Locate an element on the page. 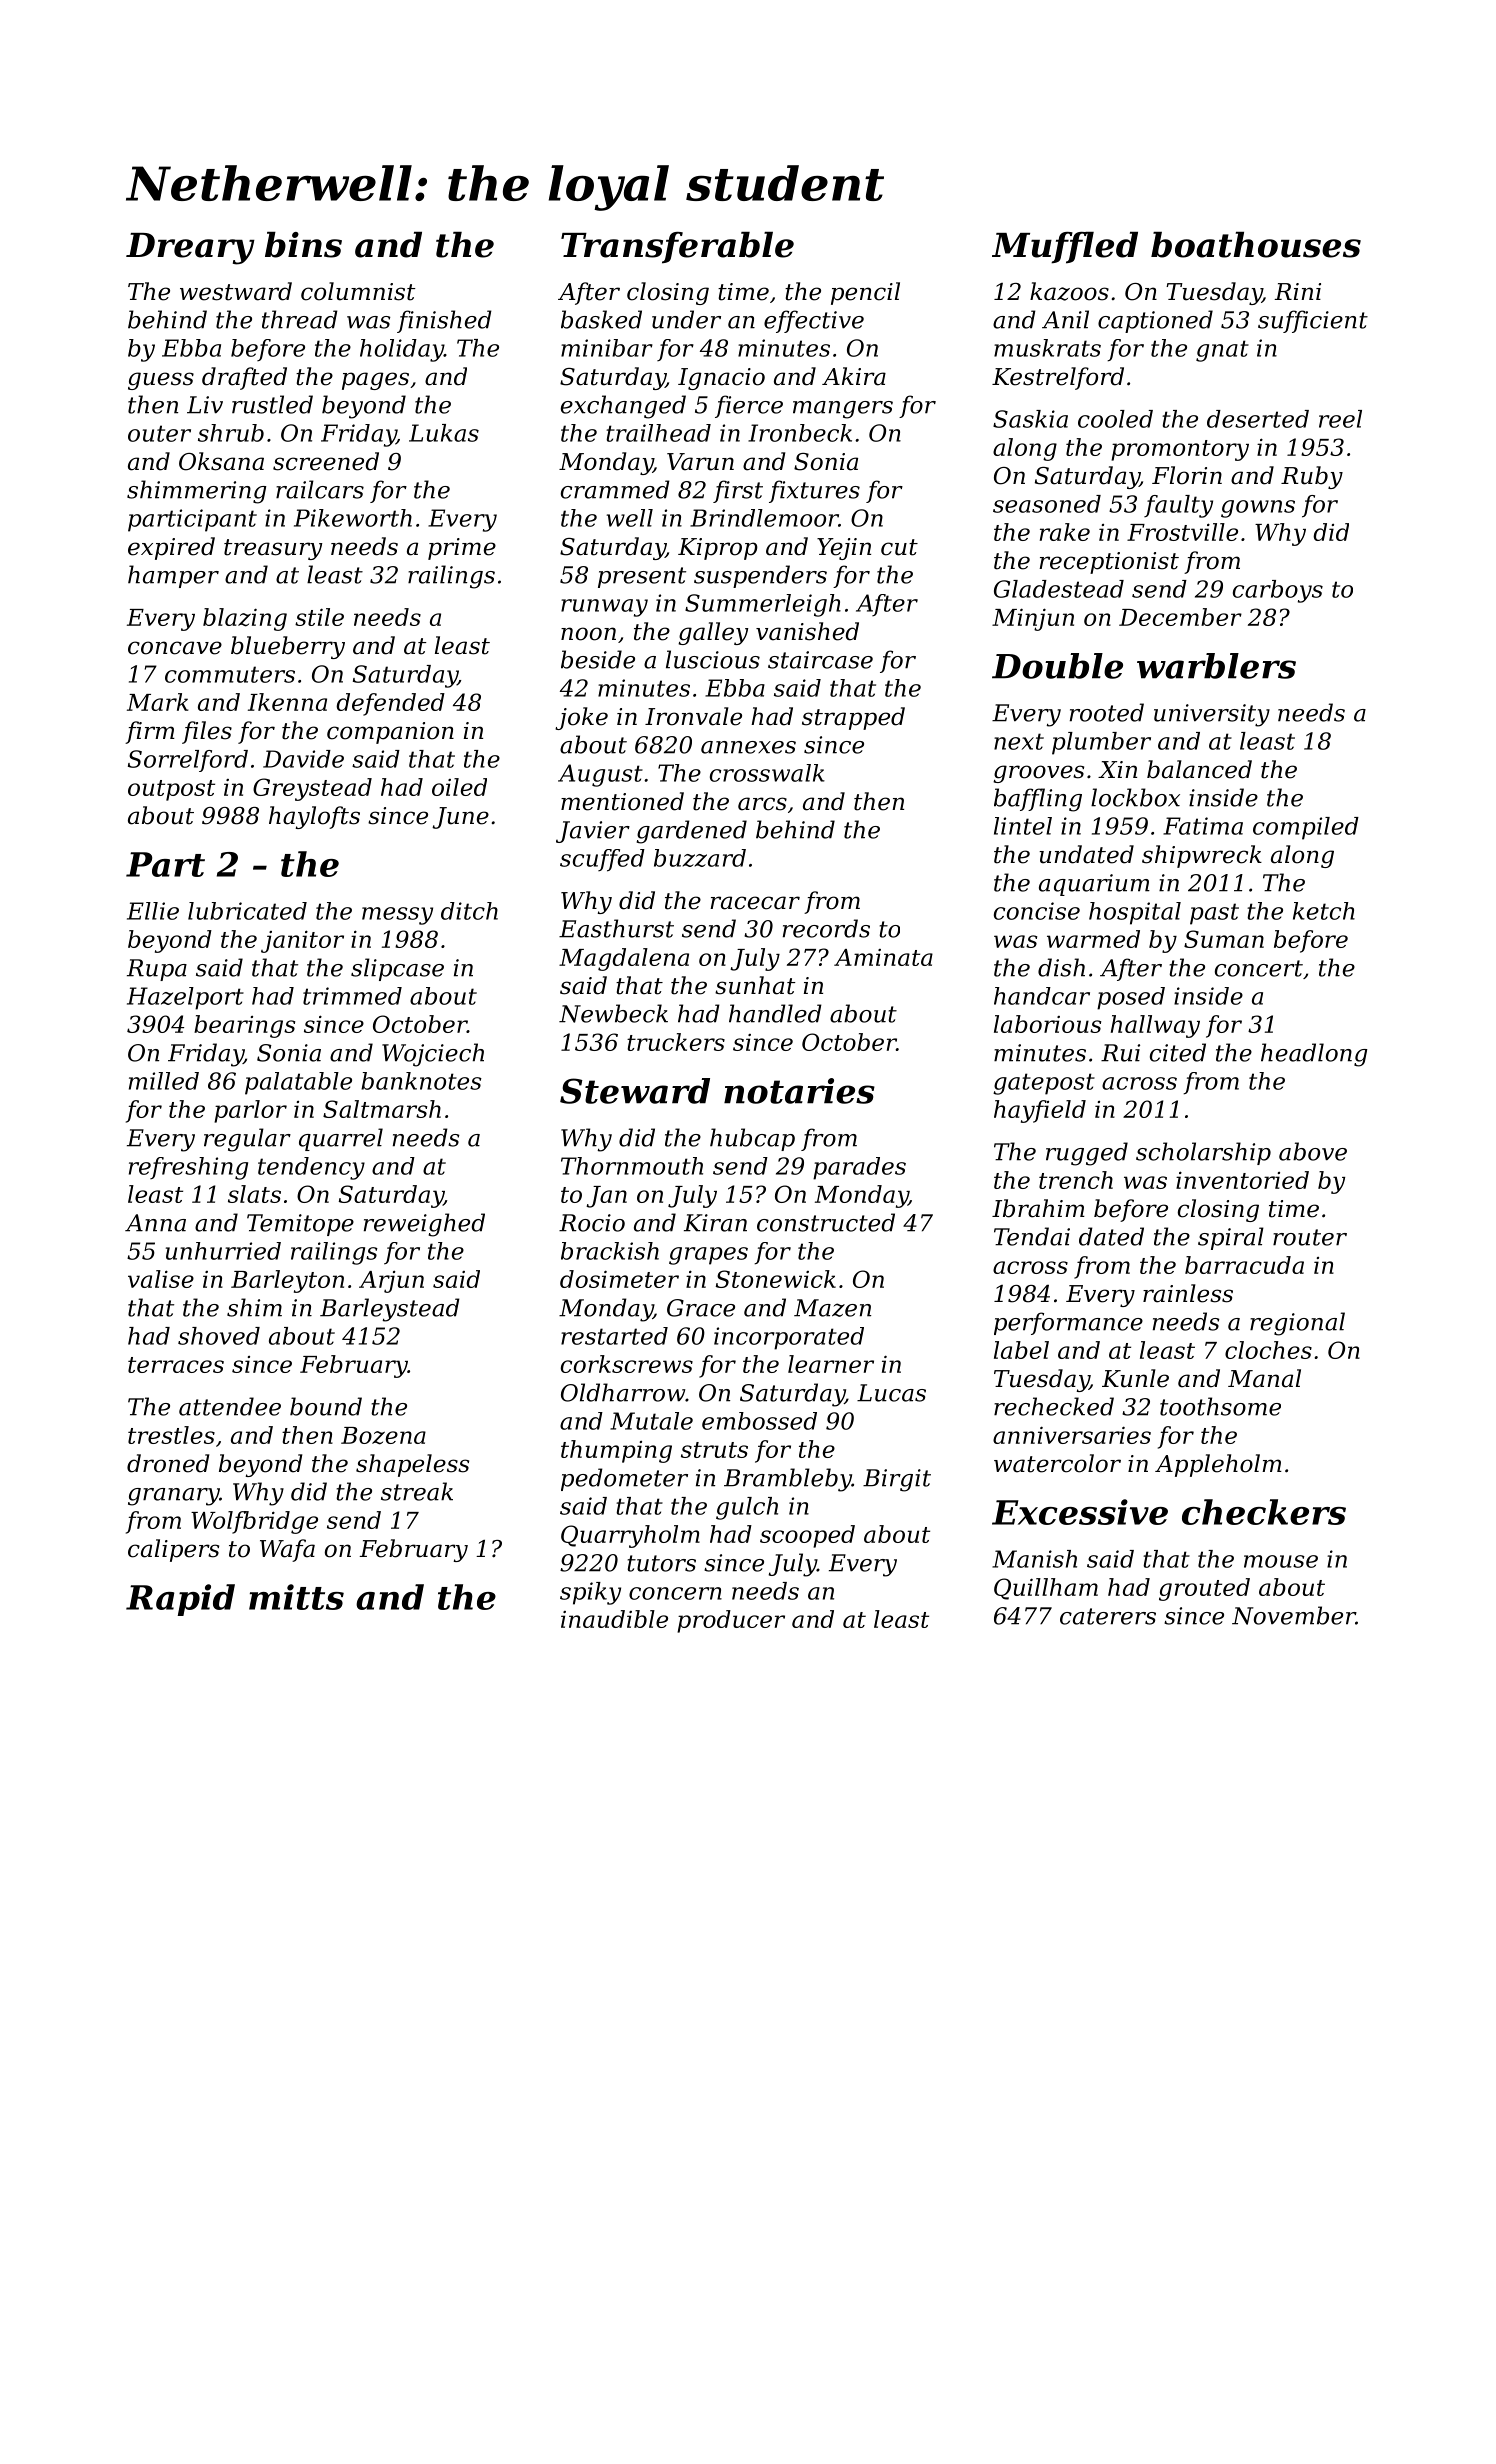  present is located at coordinates (642, 577).
